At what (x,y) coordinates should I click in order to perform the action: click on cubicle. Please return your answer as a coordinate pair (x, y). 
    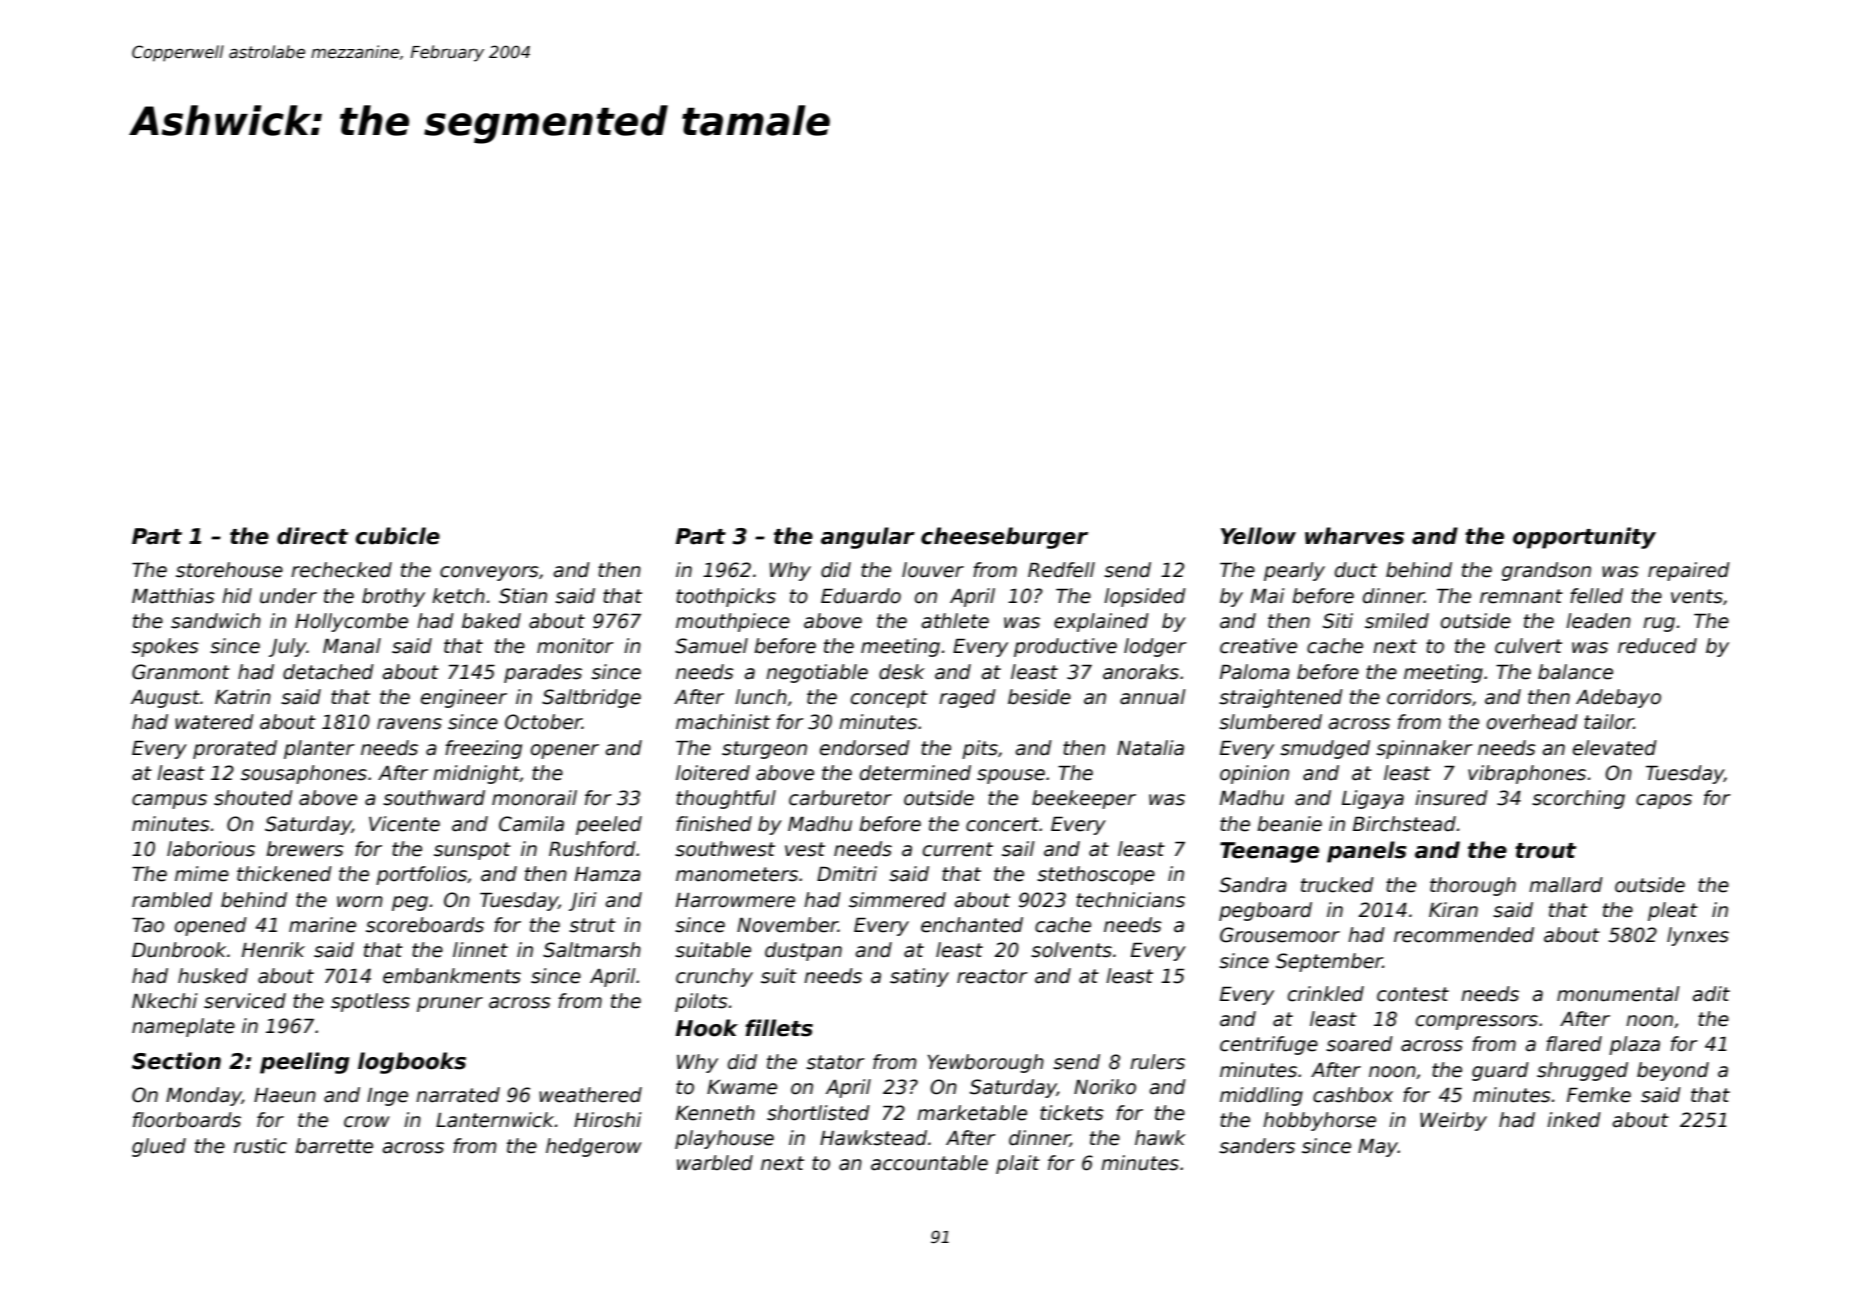
    Looking at the image, I should click on (397, 536).
